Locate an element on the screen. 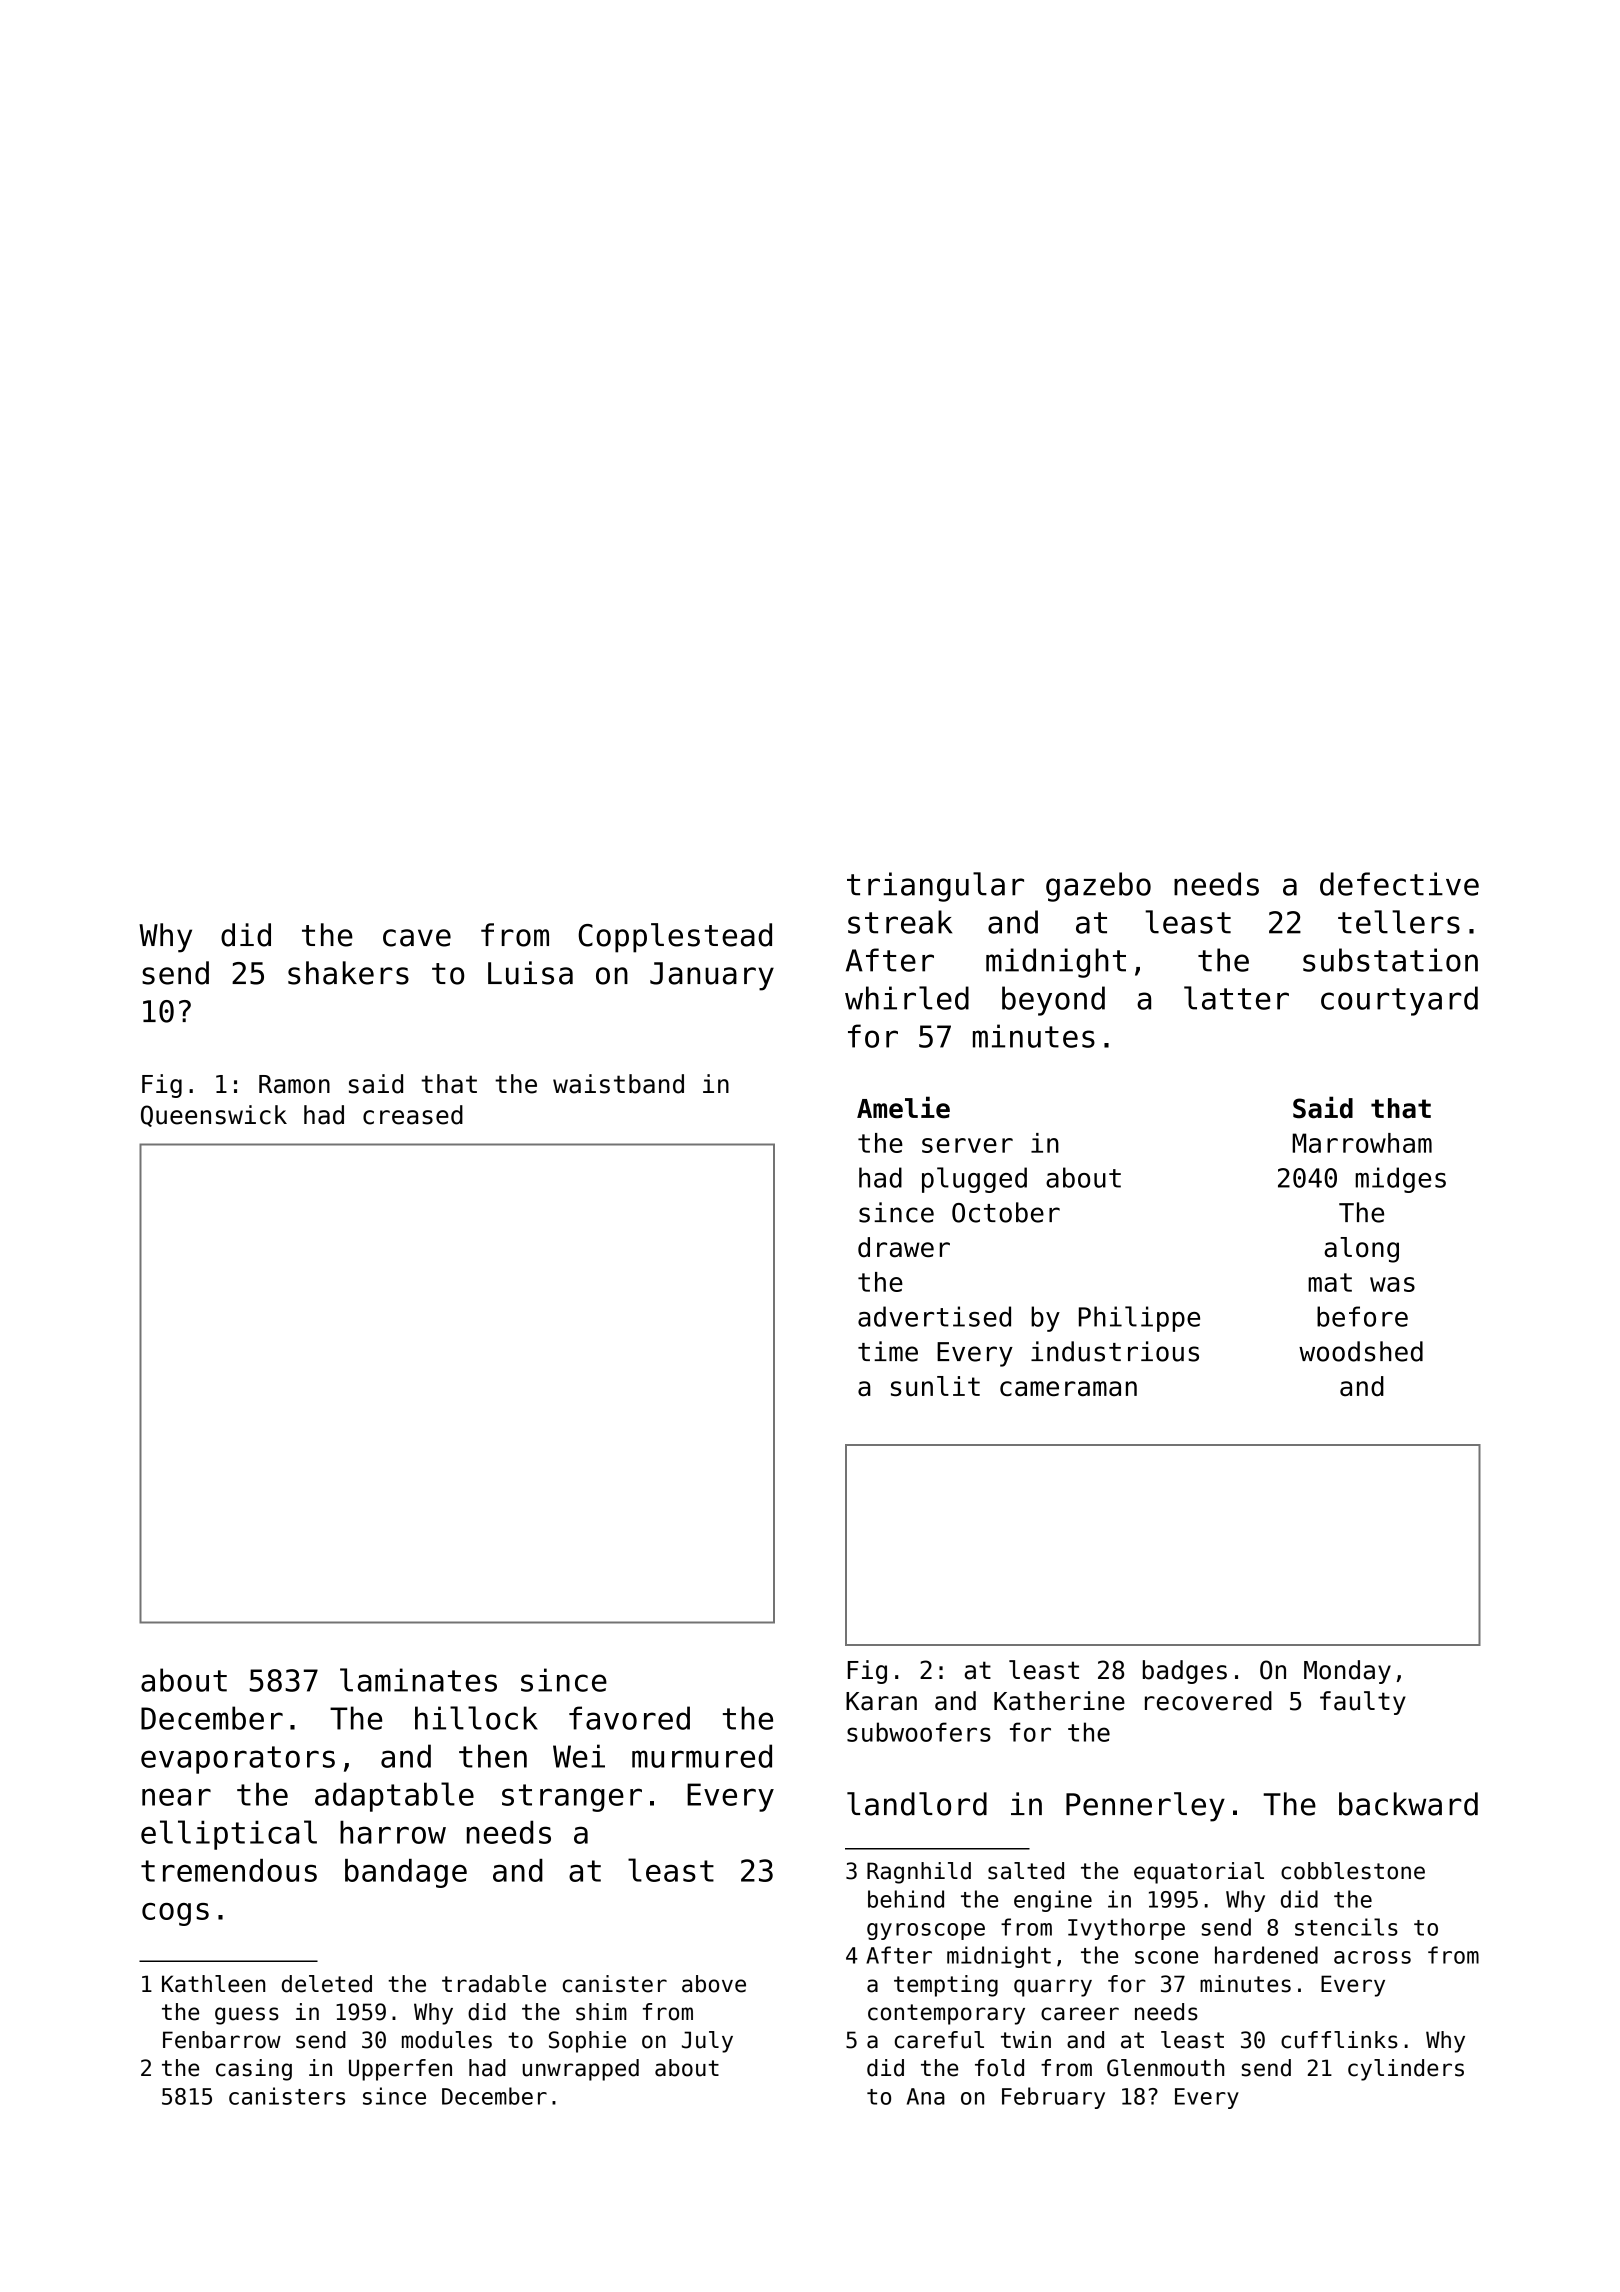  courtyard is located at coordinates (1399, 1001).
